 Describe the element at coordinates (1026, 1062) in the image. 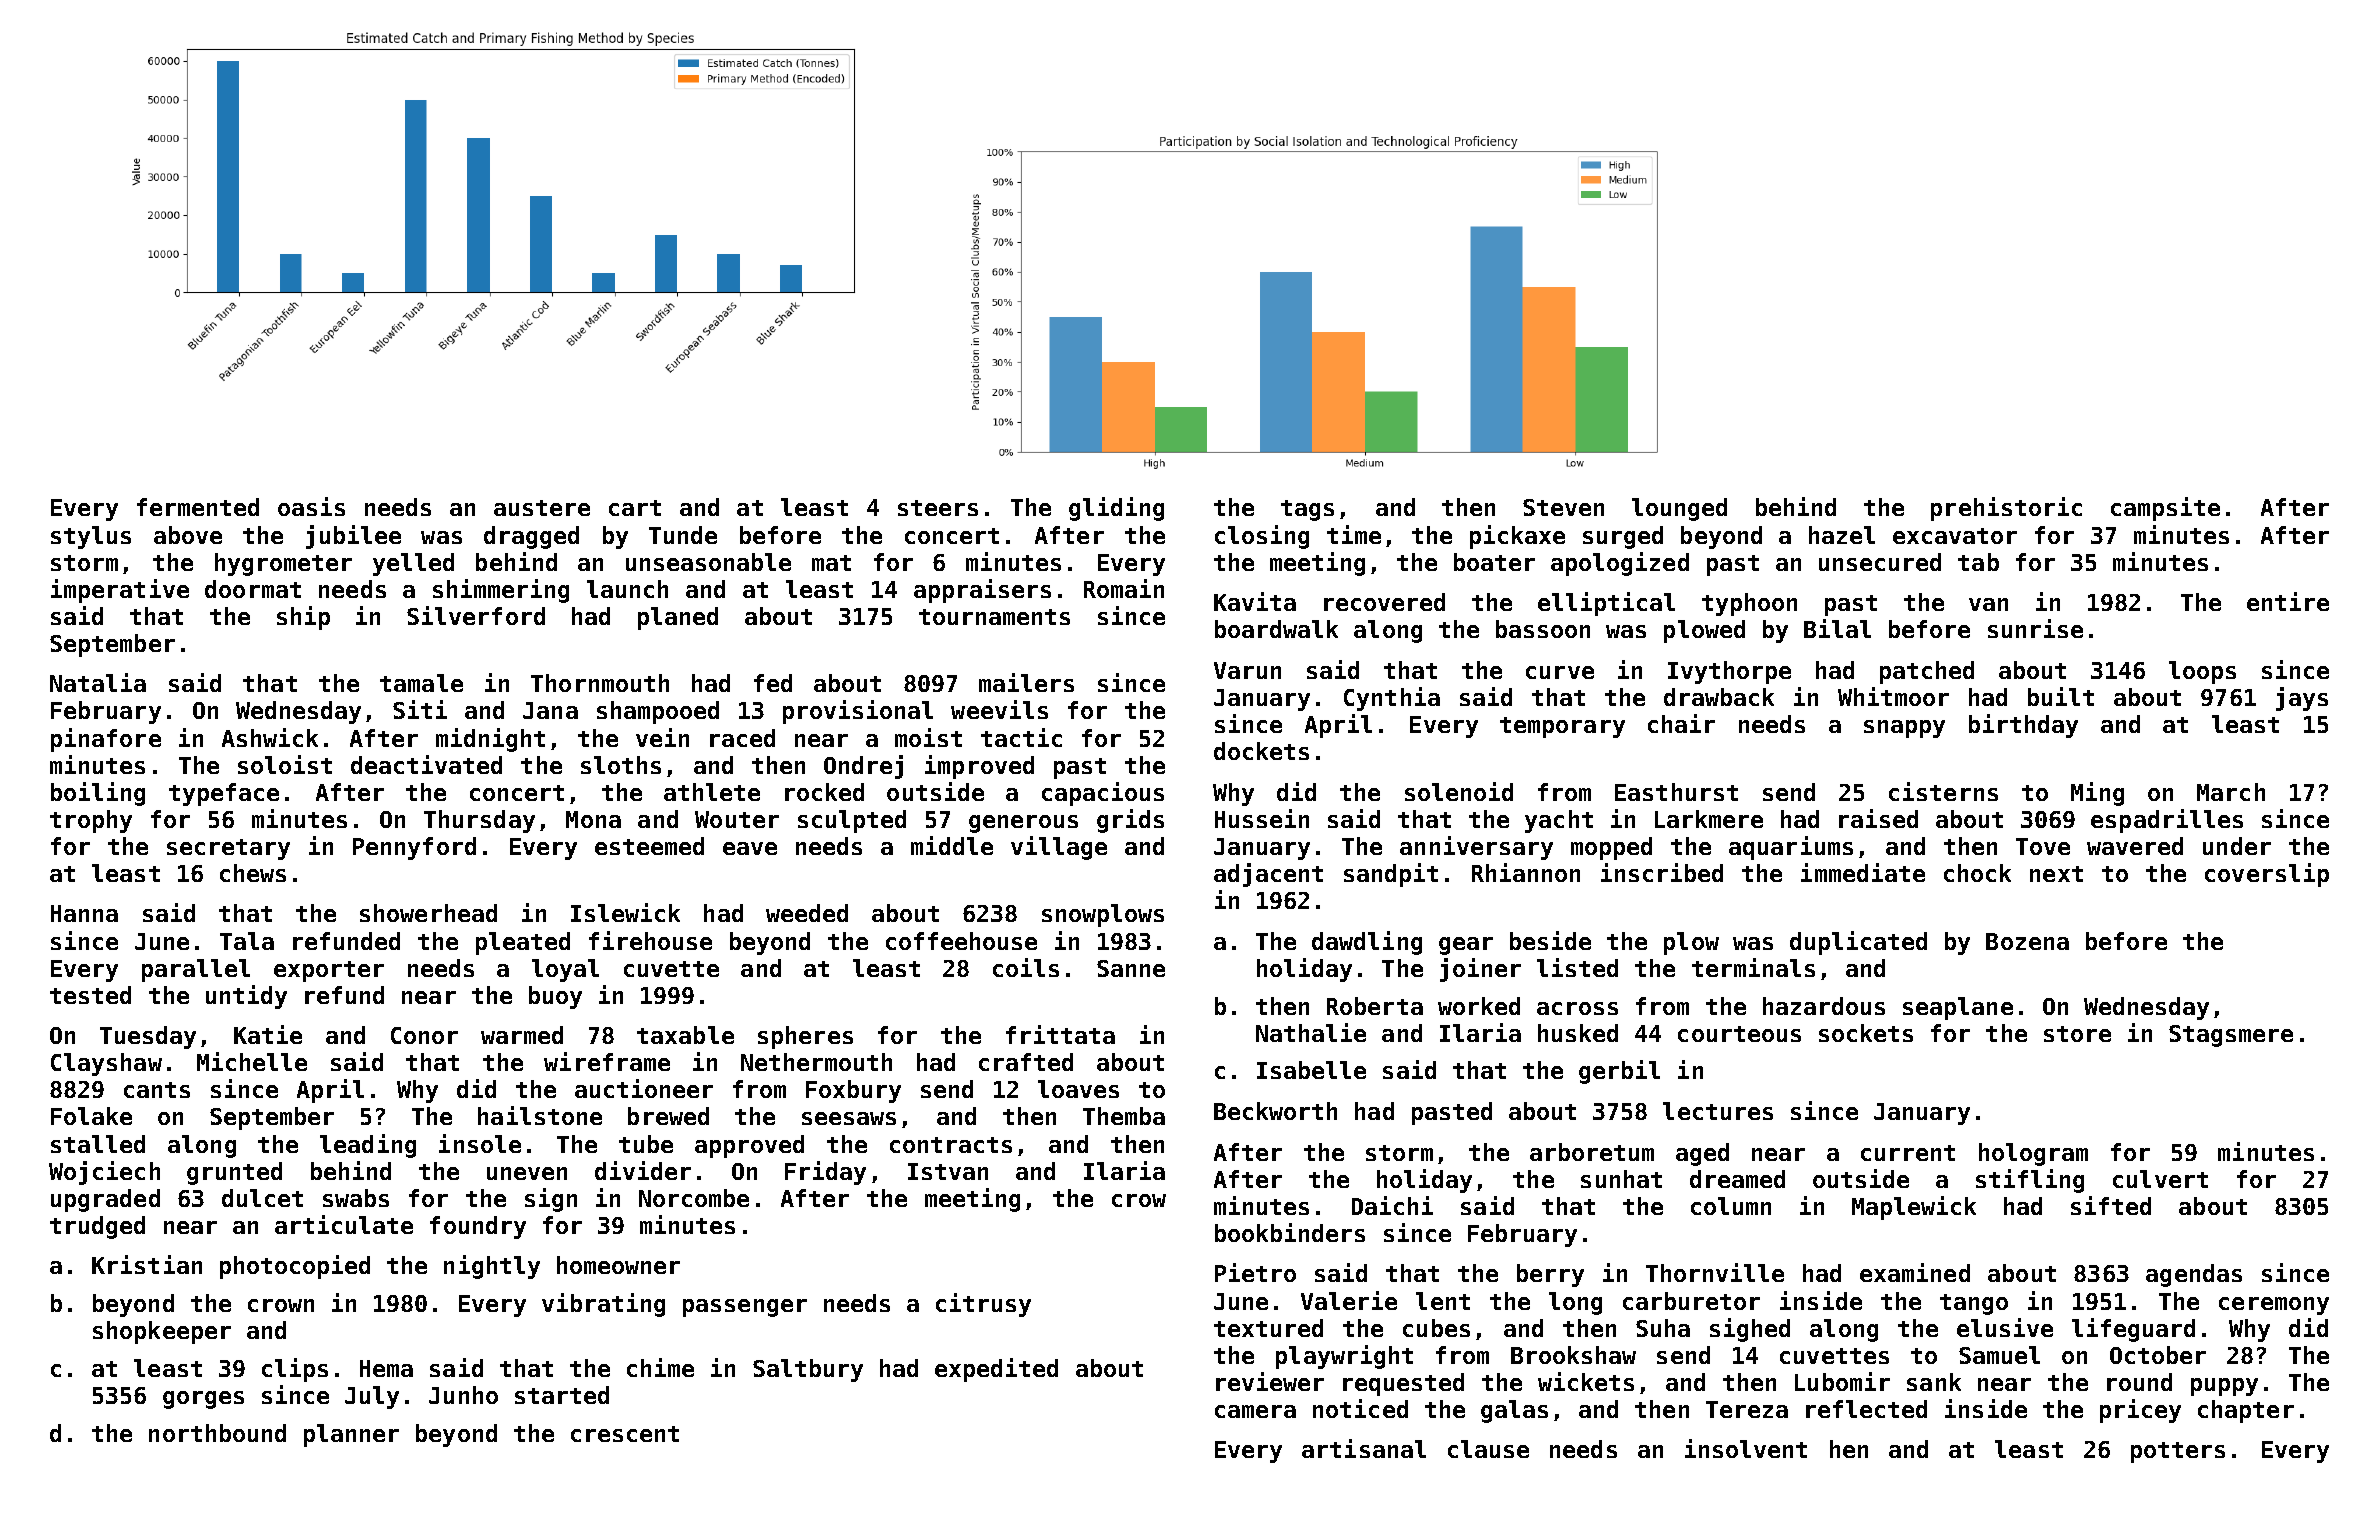

I see `crafted` at that location.
